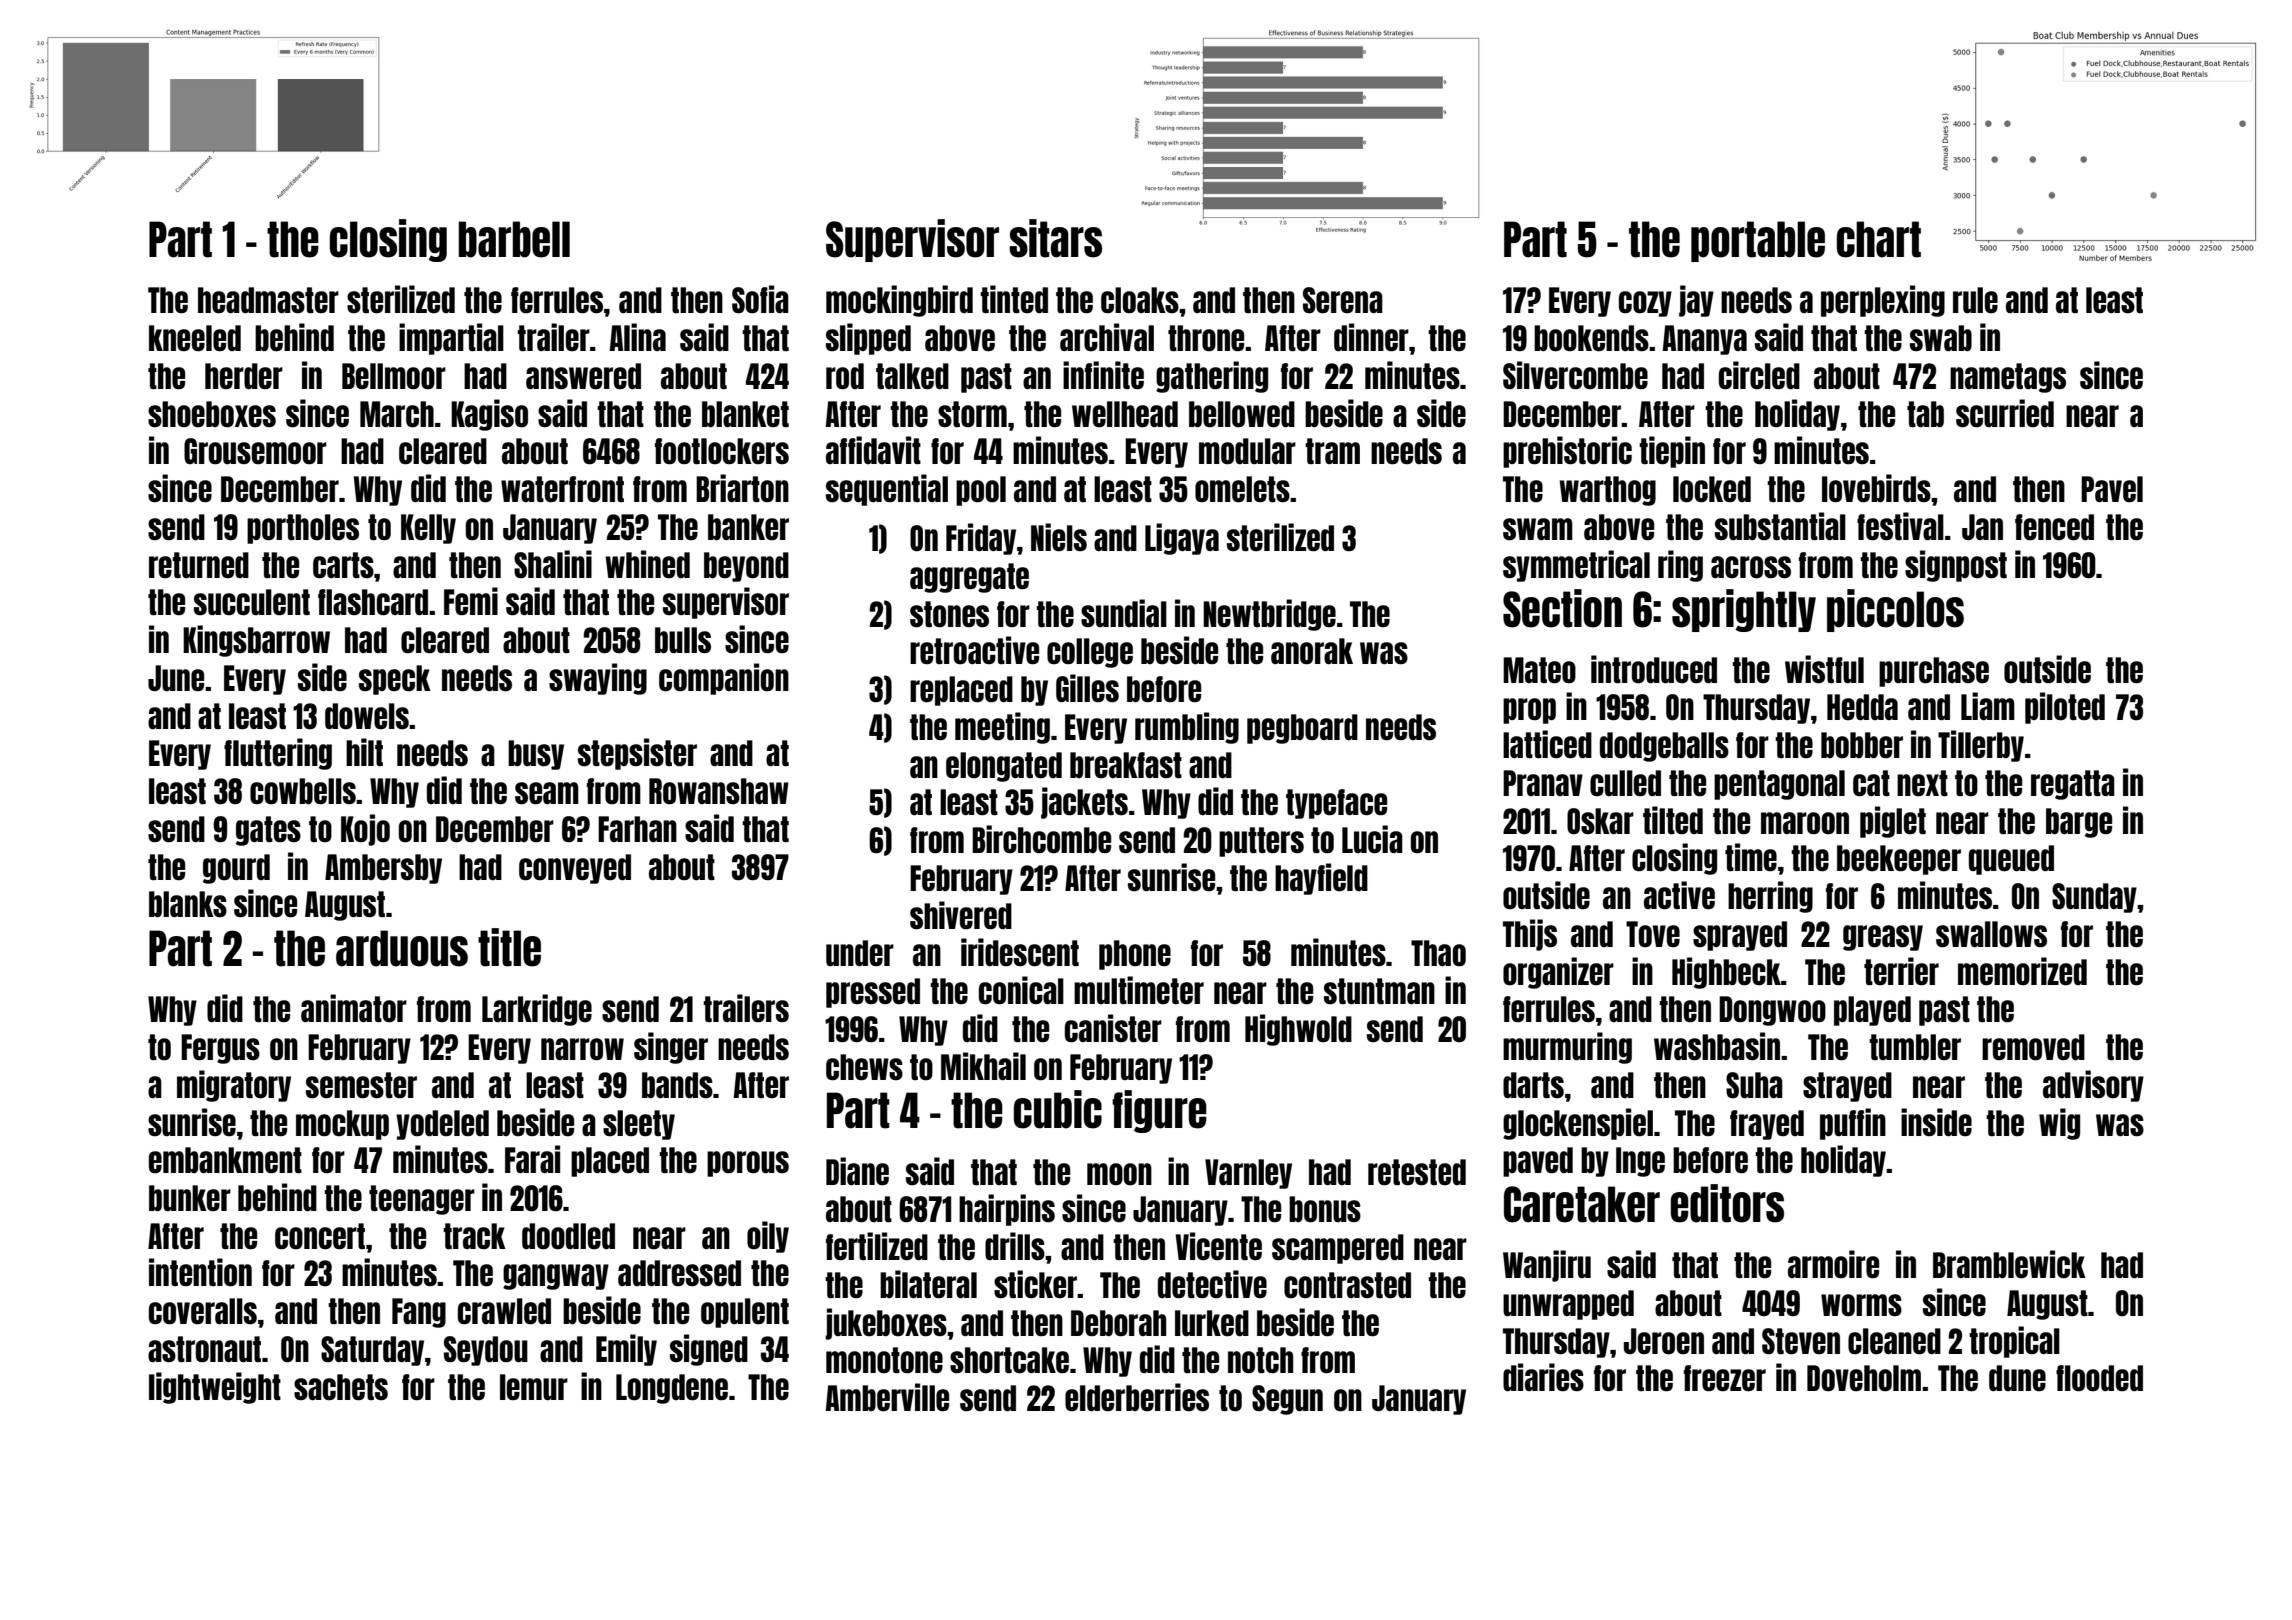 This screenshot has width=2292, height=1620. Describe the element at coordinates (534, 1387) in the screenshot. I see `lemur` at that location.
